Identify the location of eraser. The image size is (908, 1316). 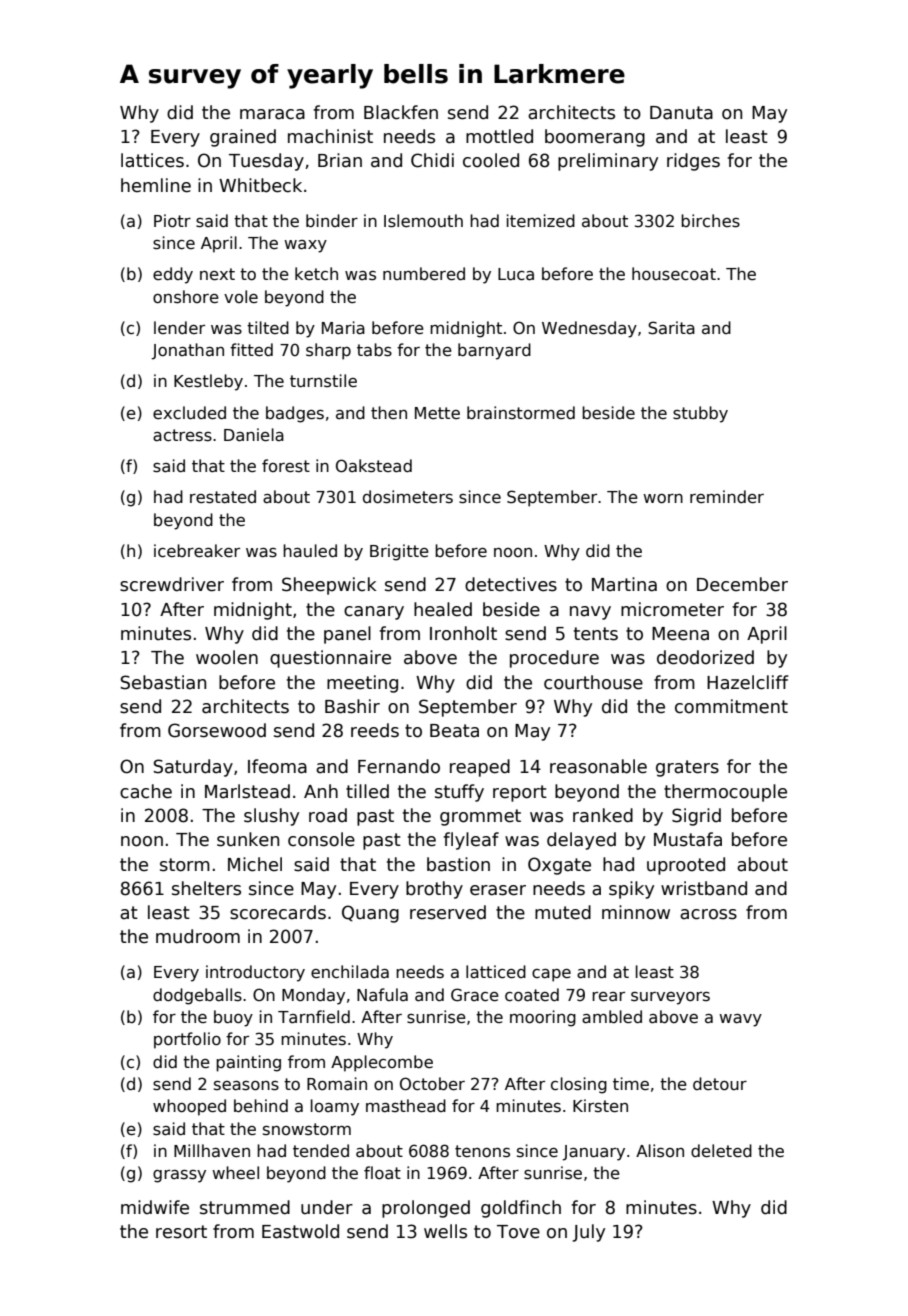
(498, 890).
